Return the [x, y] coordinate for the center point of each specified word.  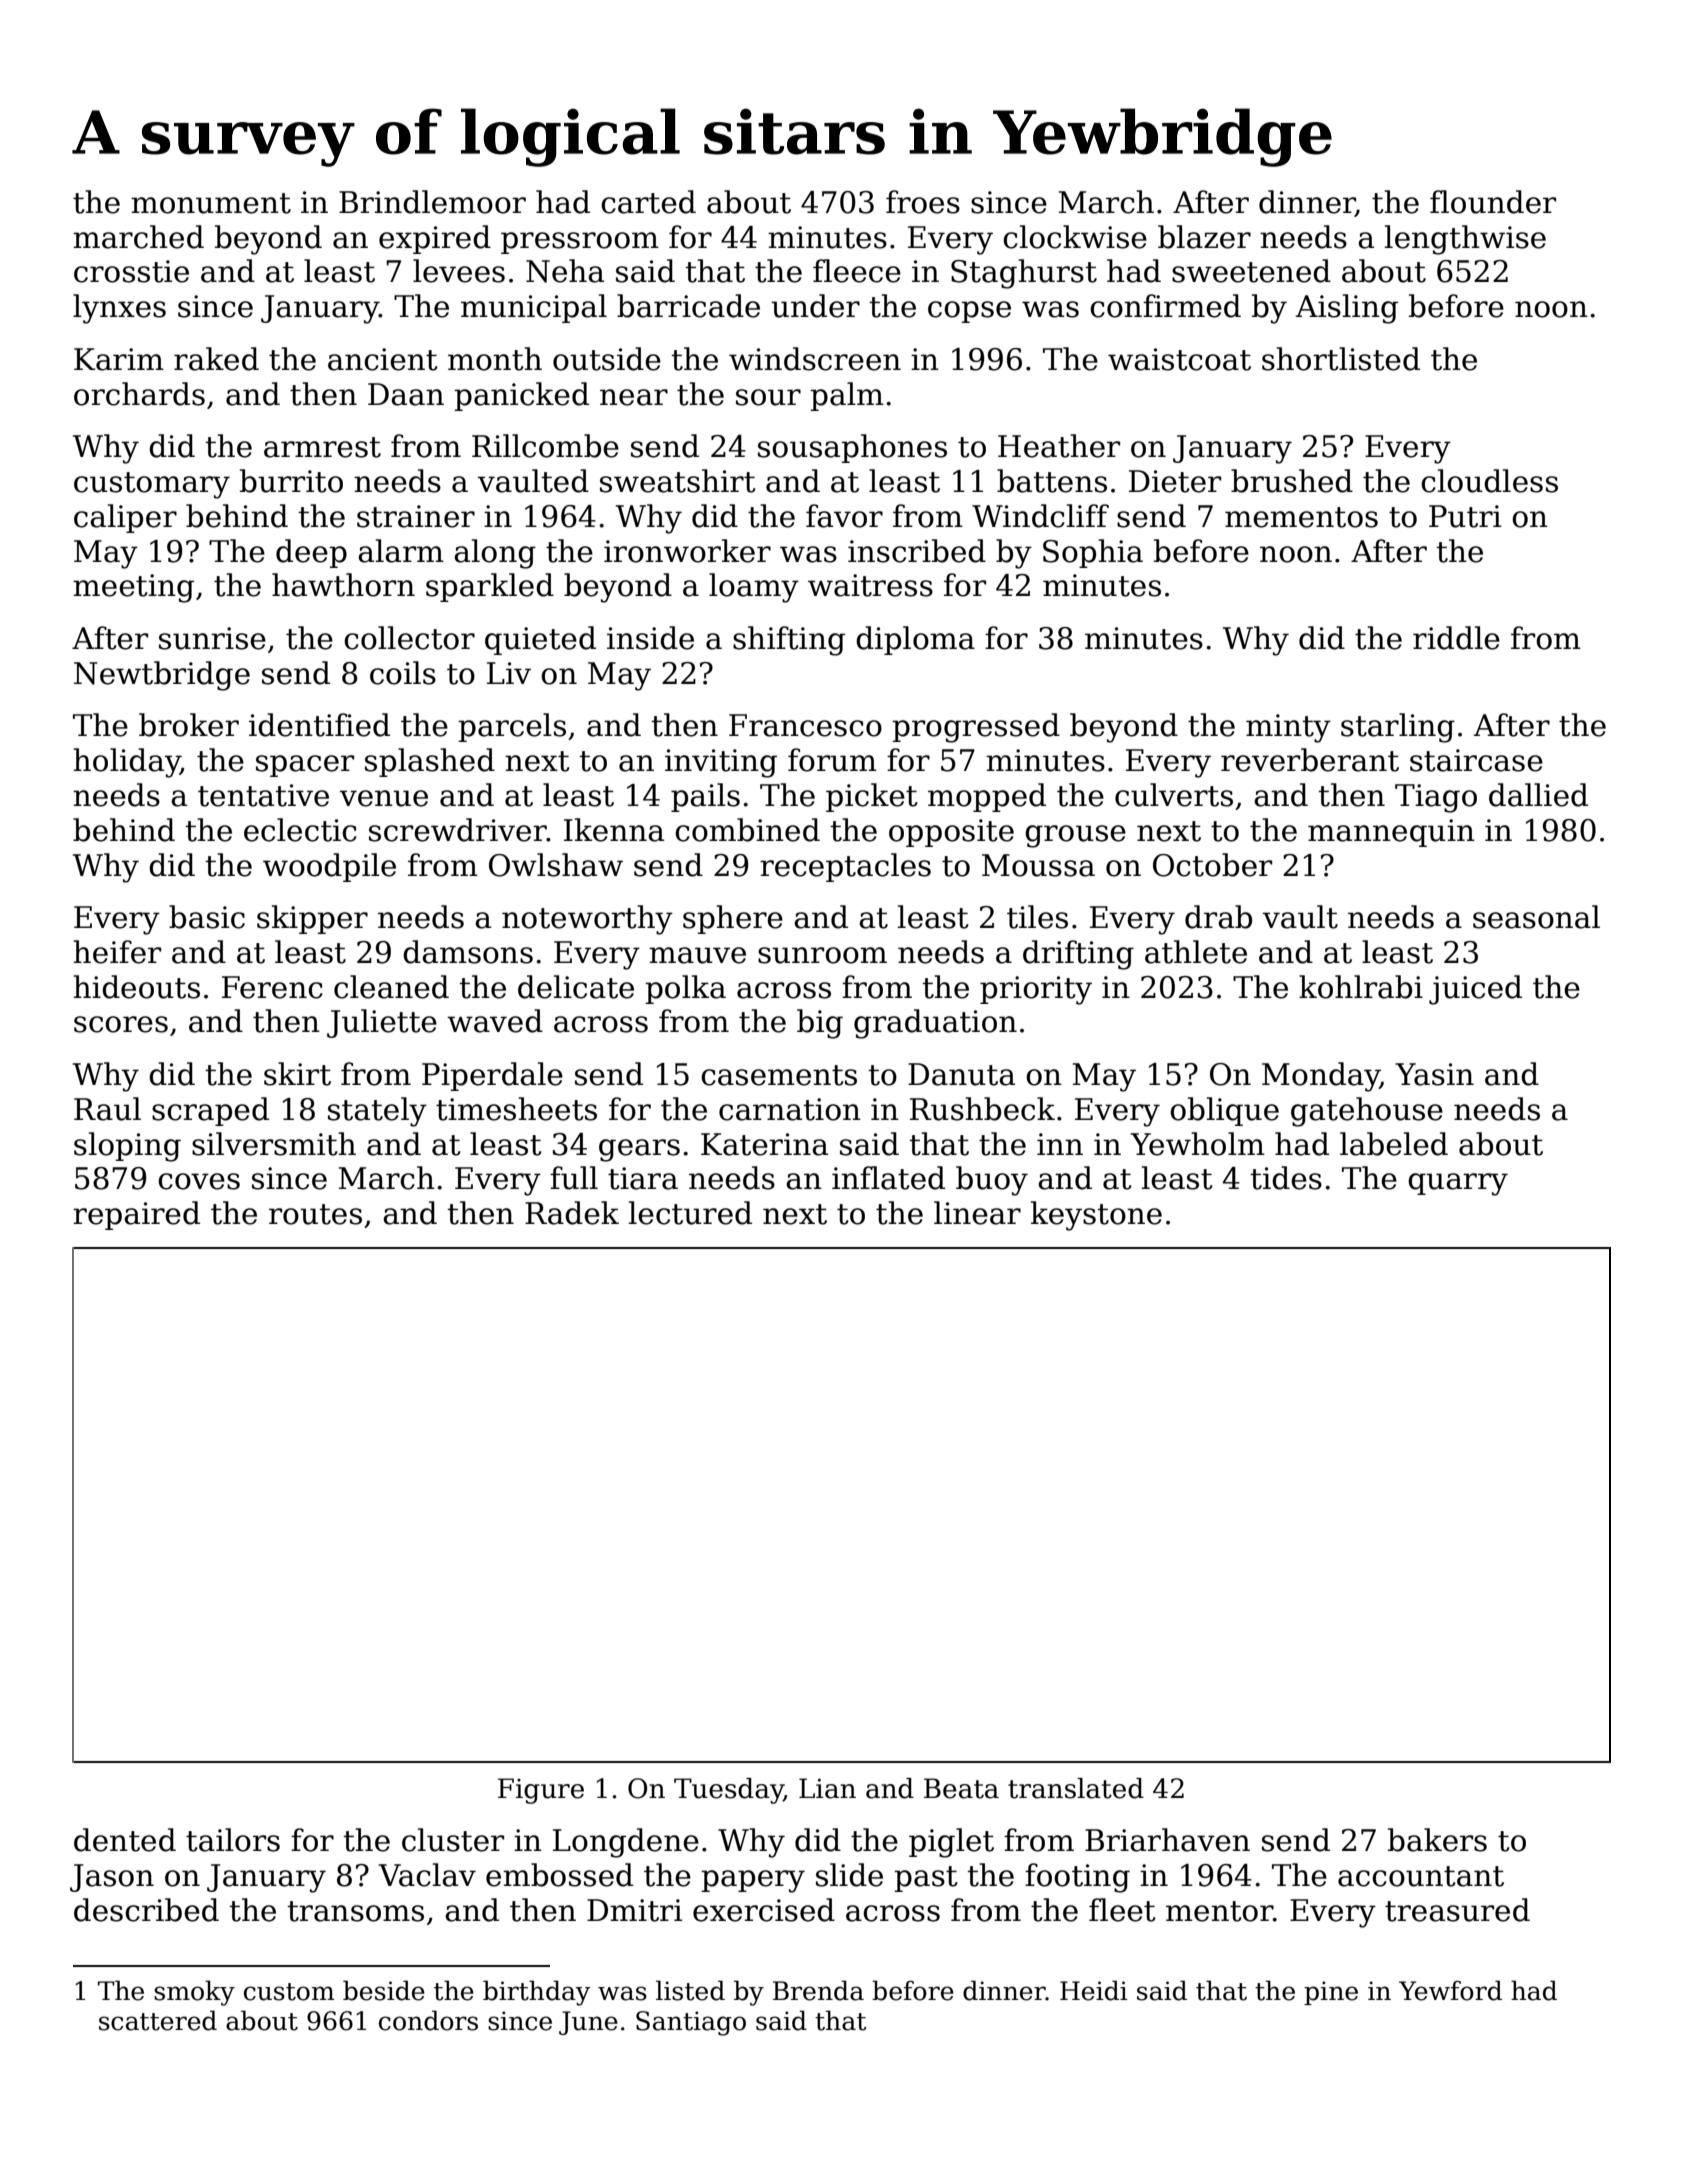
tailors [233, 1840]
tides [1286, 1178]
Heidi [1093, 1990]
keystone [1096, 1216]
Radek [572, 1213]
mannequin [1391, 833]
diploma [915, 640]
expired [435, 239]
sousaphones [852, 448]
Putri [1465, 516]
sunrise [212, 638]
